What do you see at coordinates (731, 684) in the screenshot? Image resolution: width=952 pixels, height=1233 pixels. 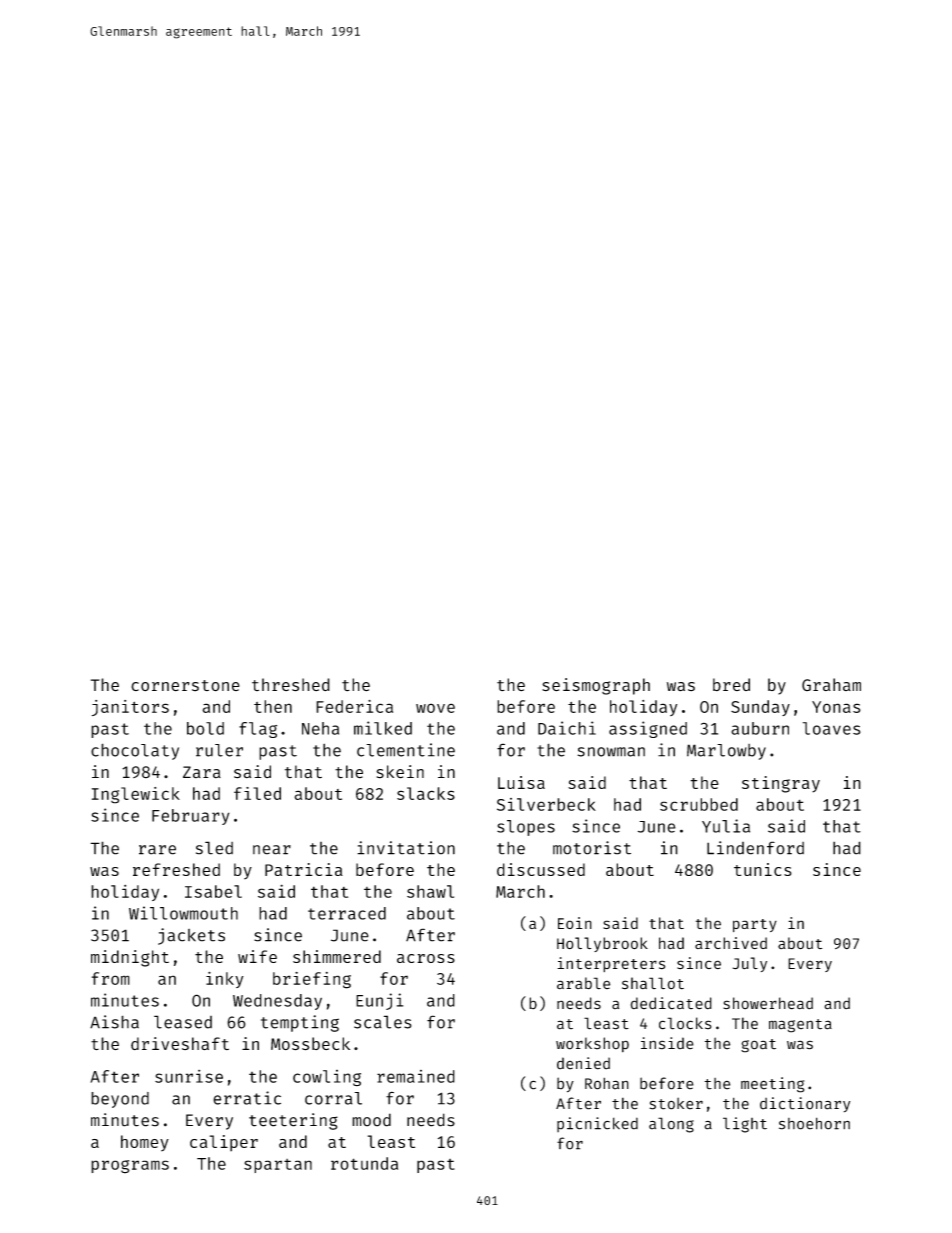 I see `bred` at bounding box center [731, 684].
